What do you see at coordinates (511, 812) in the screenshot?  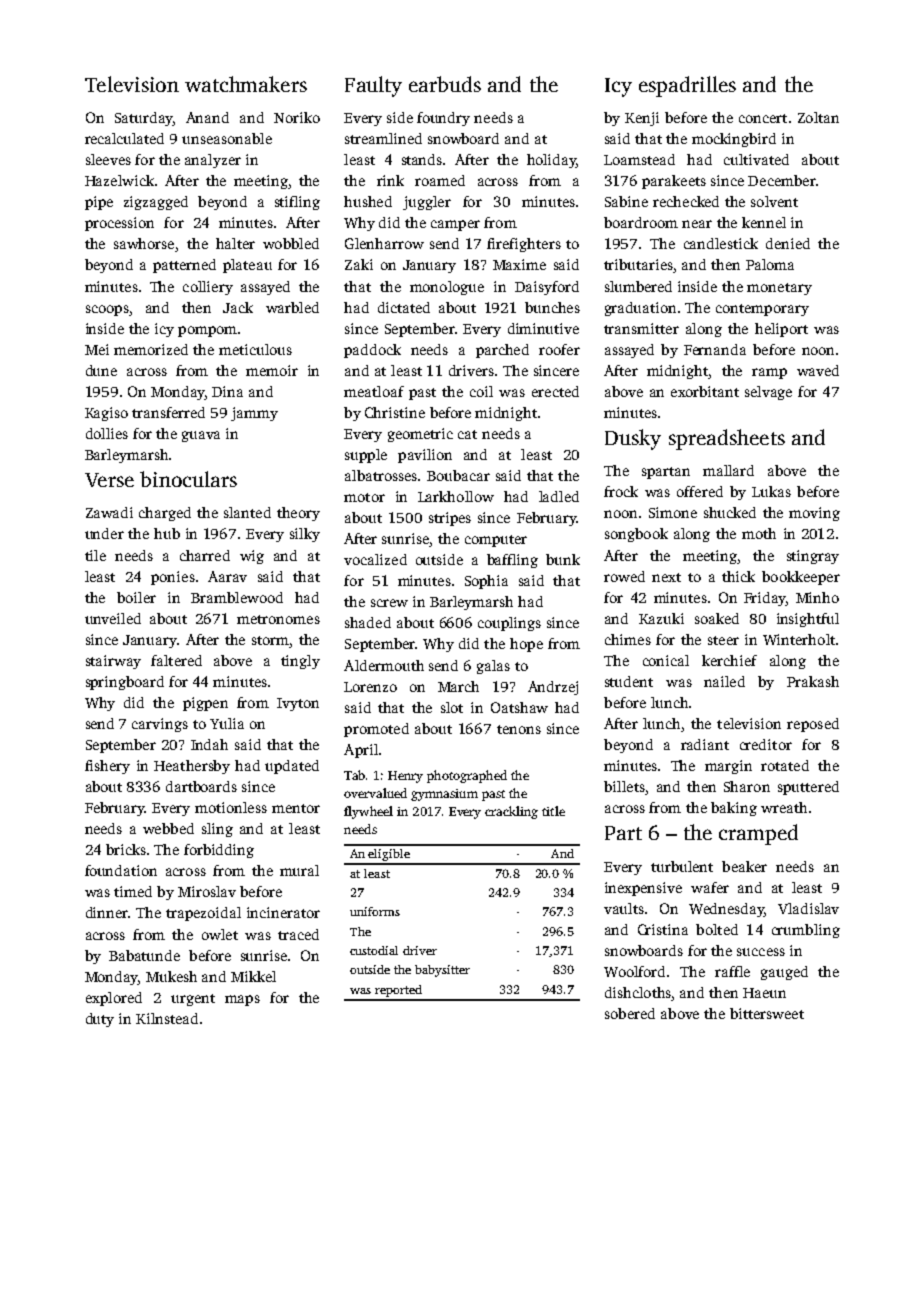 I see `crackling` at bounding box center [511, 812].
